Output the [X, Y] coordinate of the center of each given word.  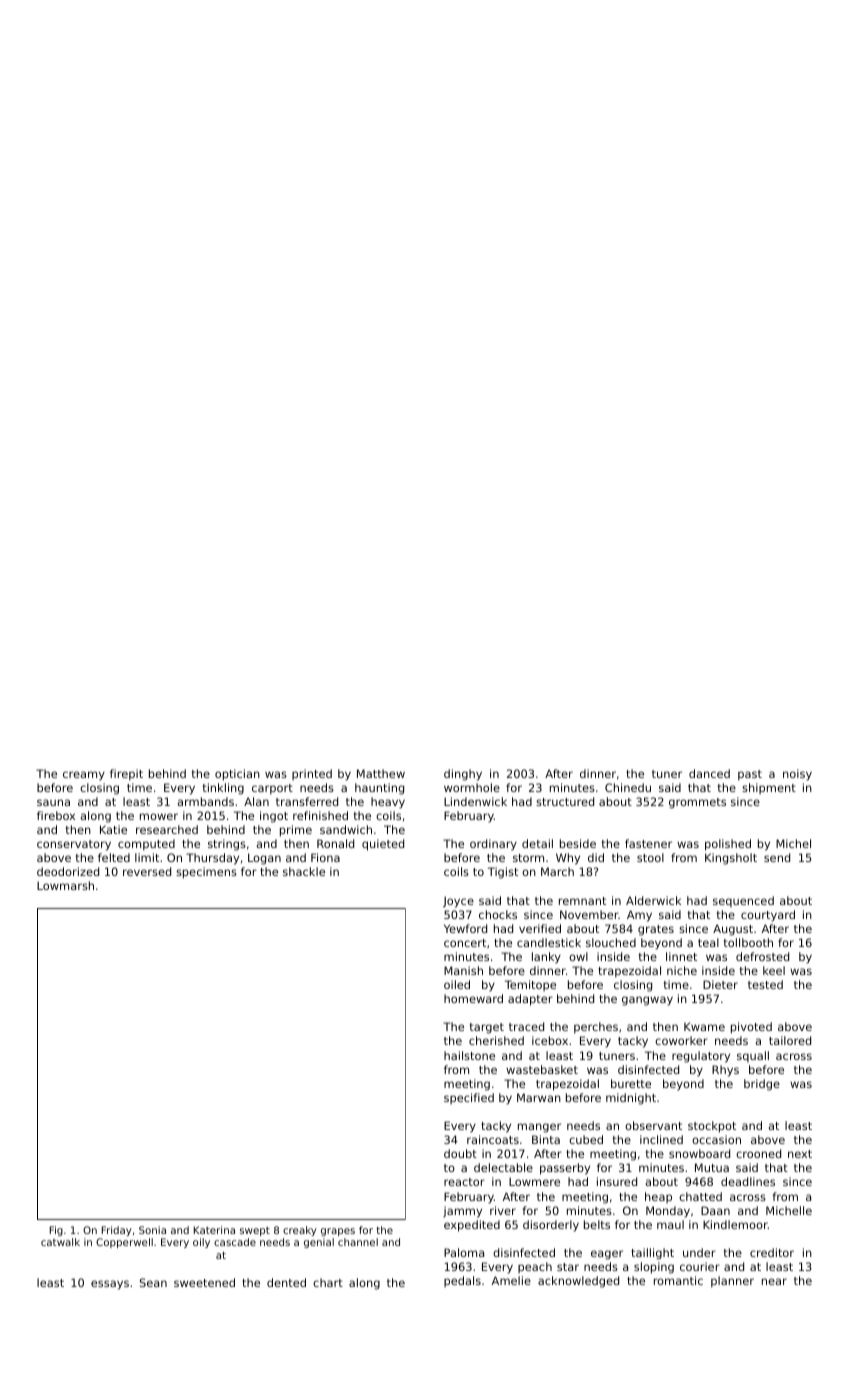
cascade [235, 1242]
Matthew [381, 773]
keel [774, 970]
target [487, 1028]
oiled [457, 984]
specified [469, 1098]
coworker [681, 1040]
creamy [84, 776]
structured [565, 801]
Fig [56, 1231]
